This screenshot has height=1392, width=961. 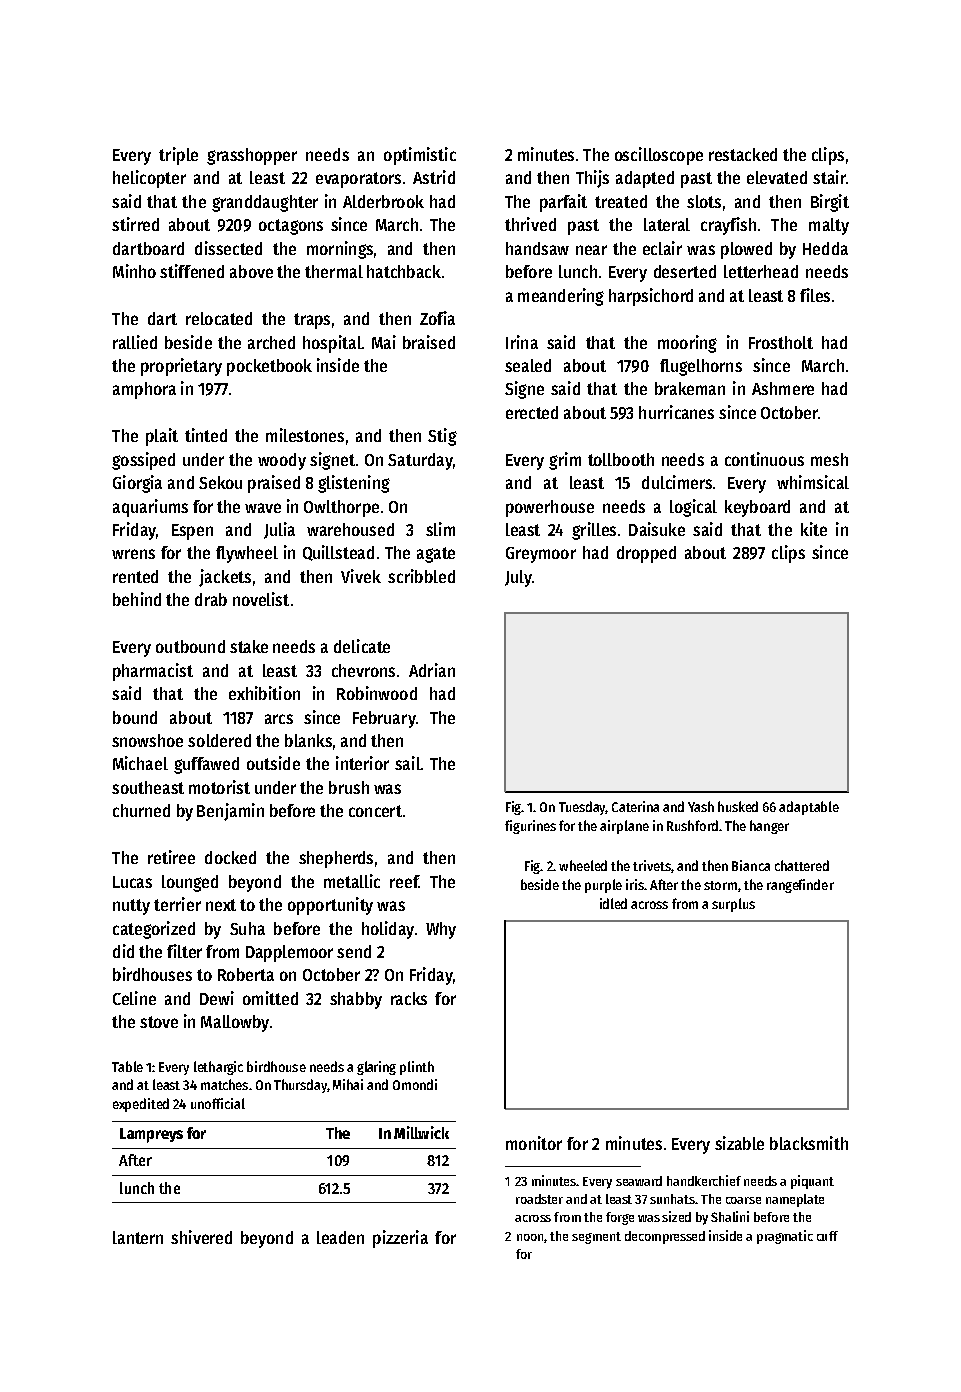 What do you see at coordinates (635, 884) in the screenshot?
I see `iris` at bounding box center [635, 884].
